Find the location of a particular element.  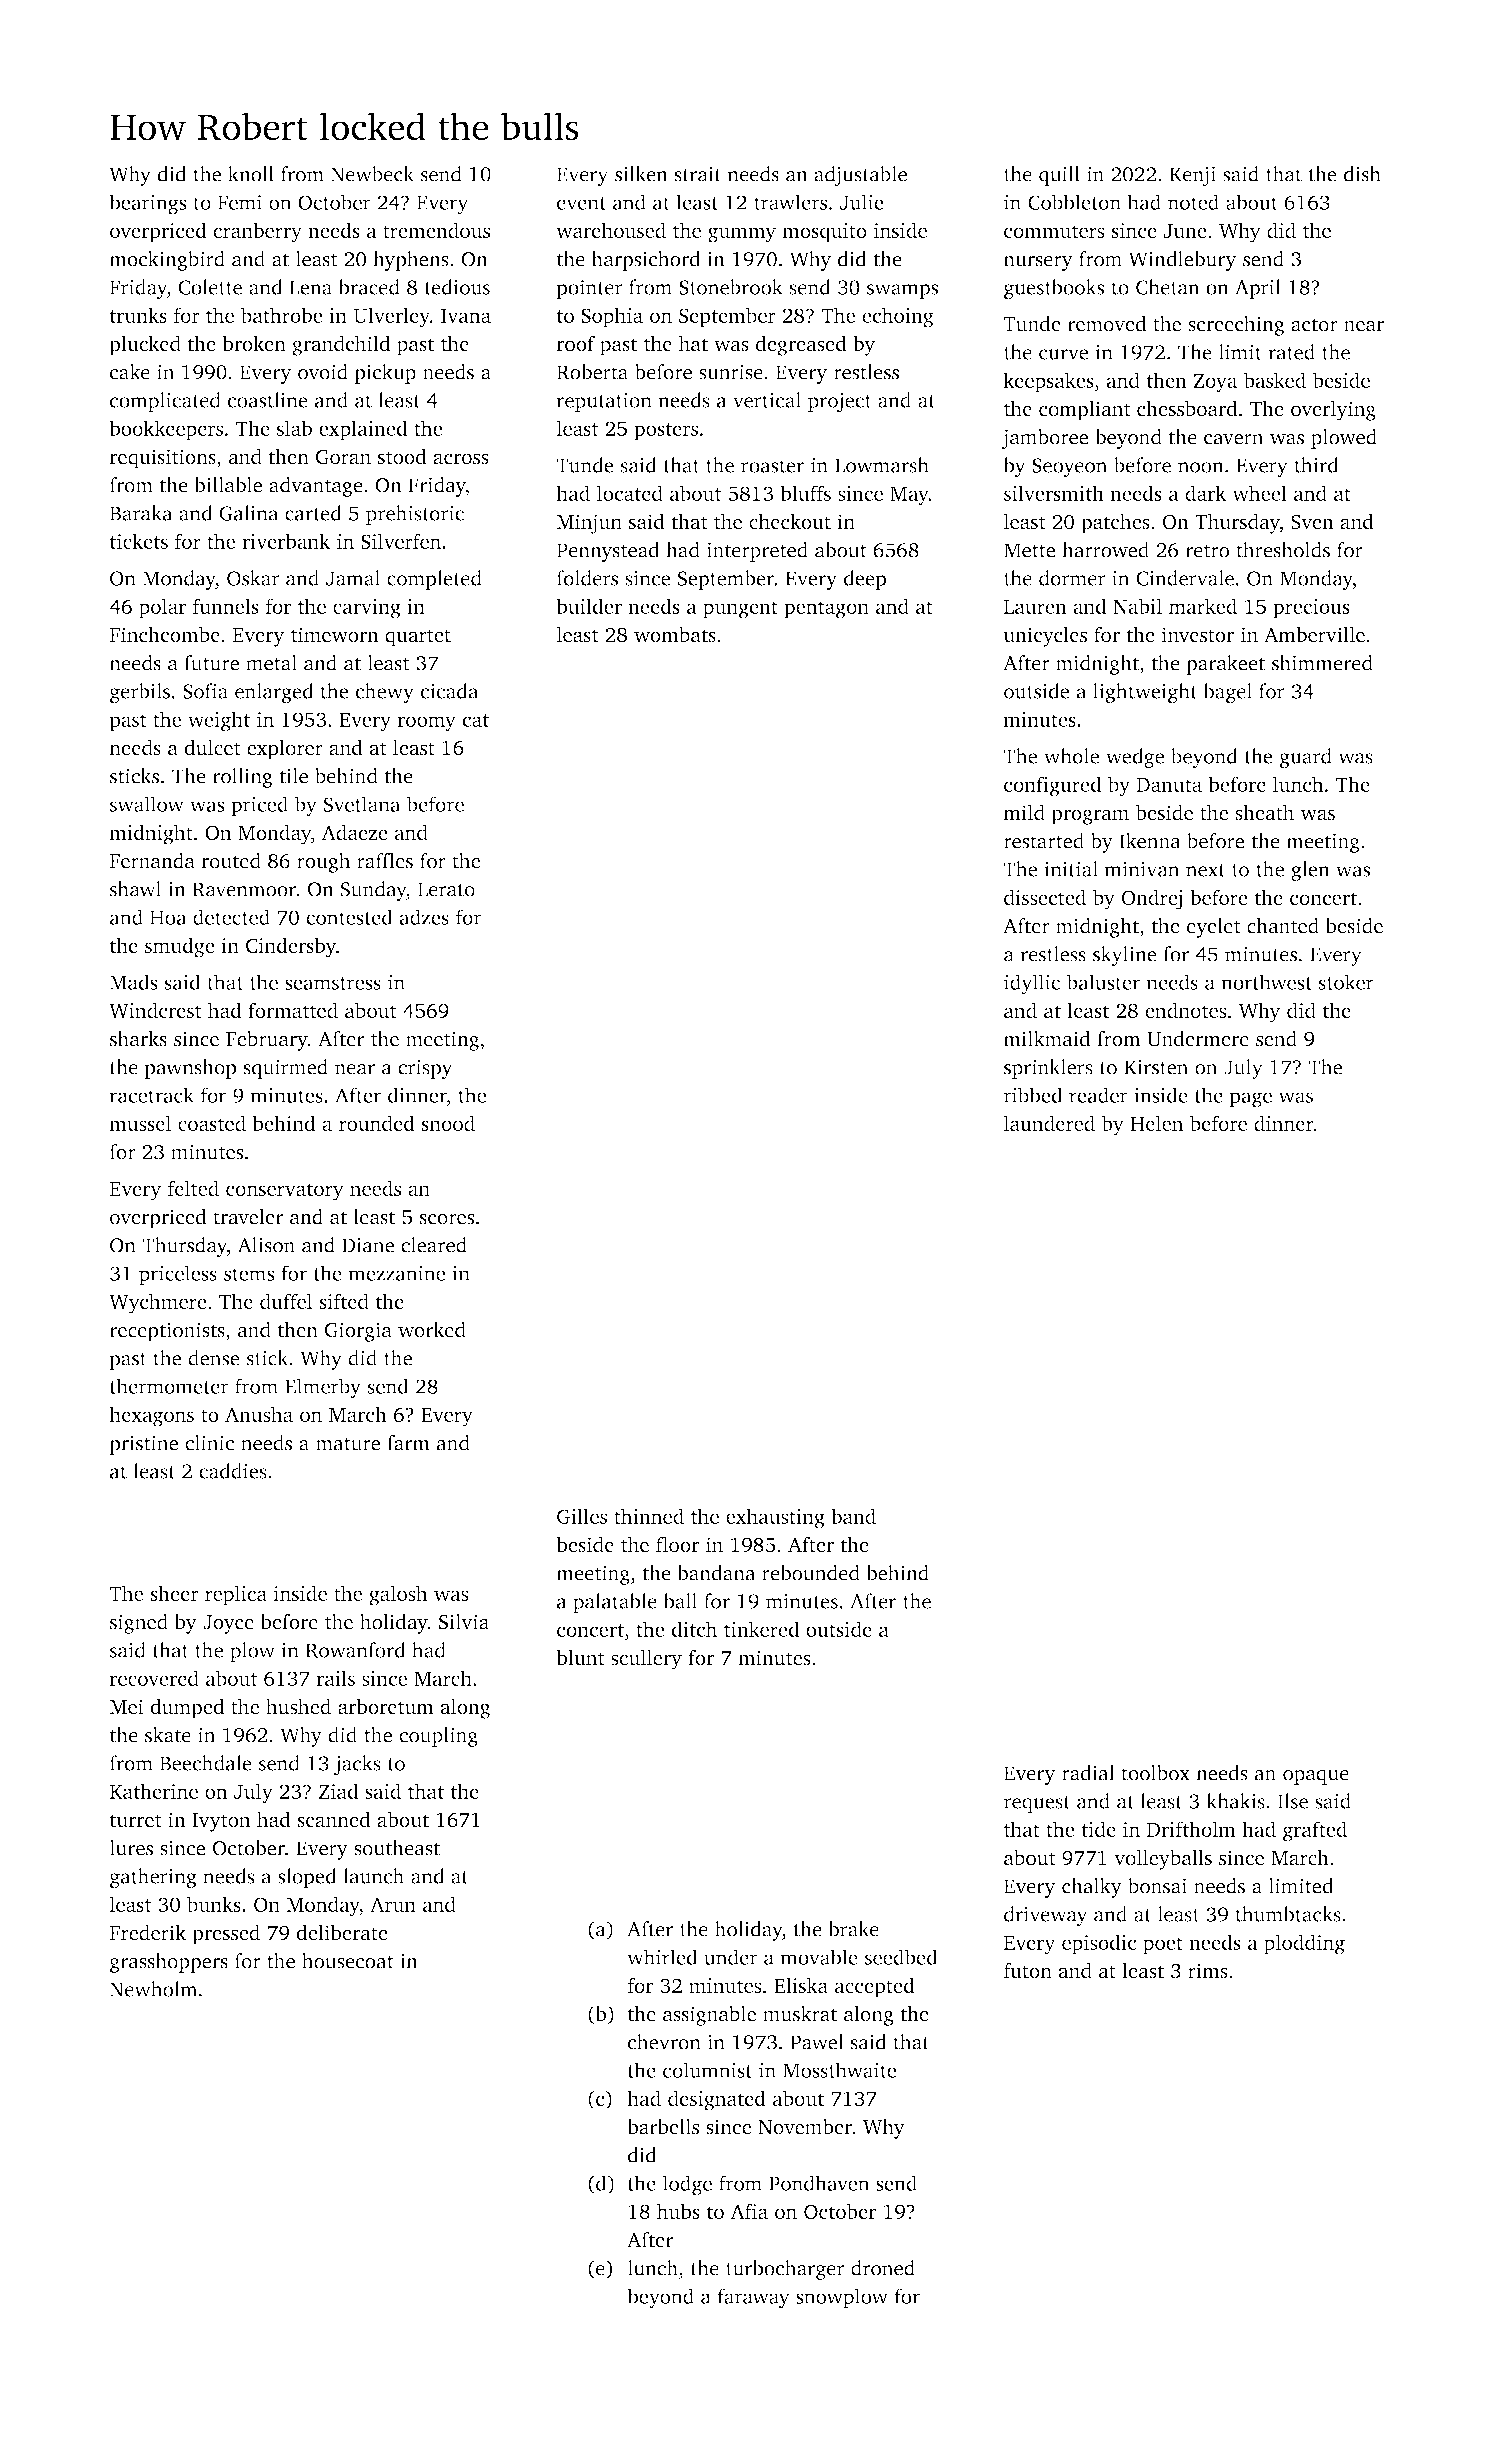

faraway is located at coordinates (753, 2298).
